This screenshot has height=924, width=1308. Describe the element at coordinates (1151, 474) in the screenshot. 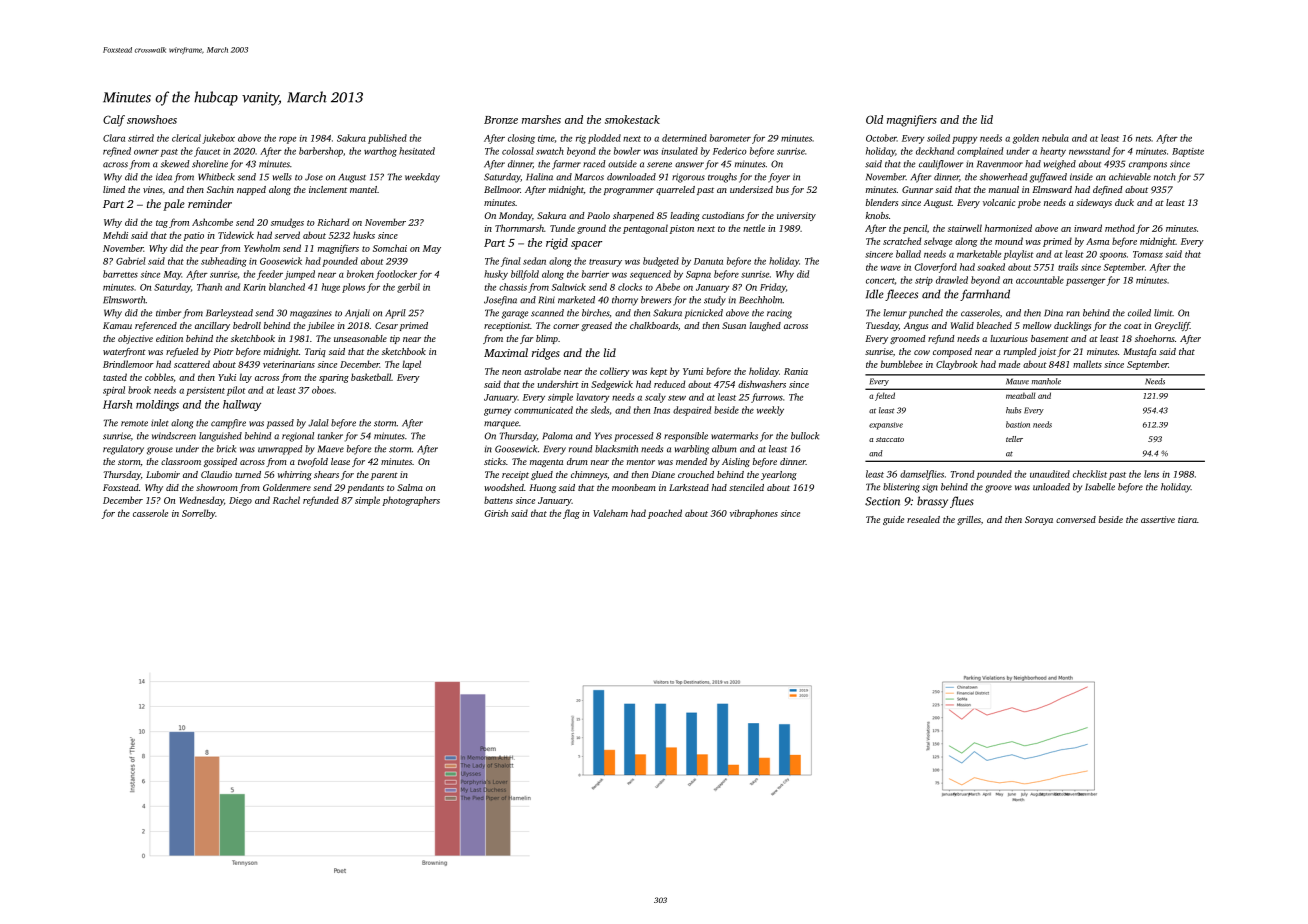

I see `lens` at that location.
